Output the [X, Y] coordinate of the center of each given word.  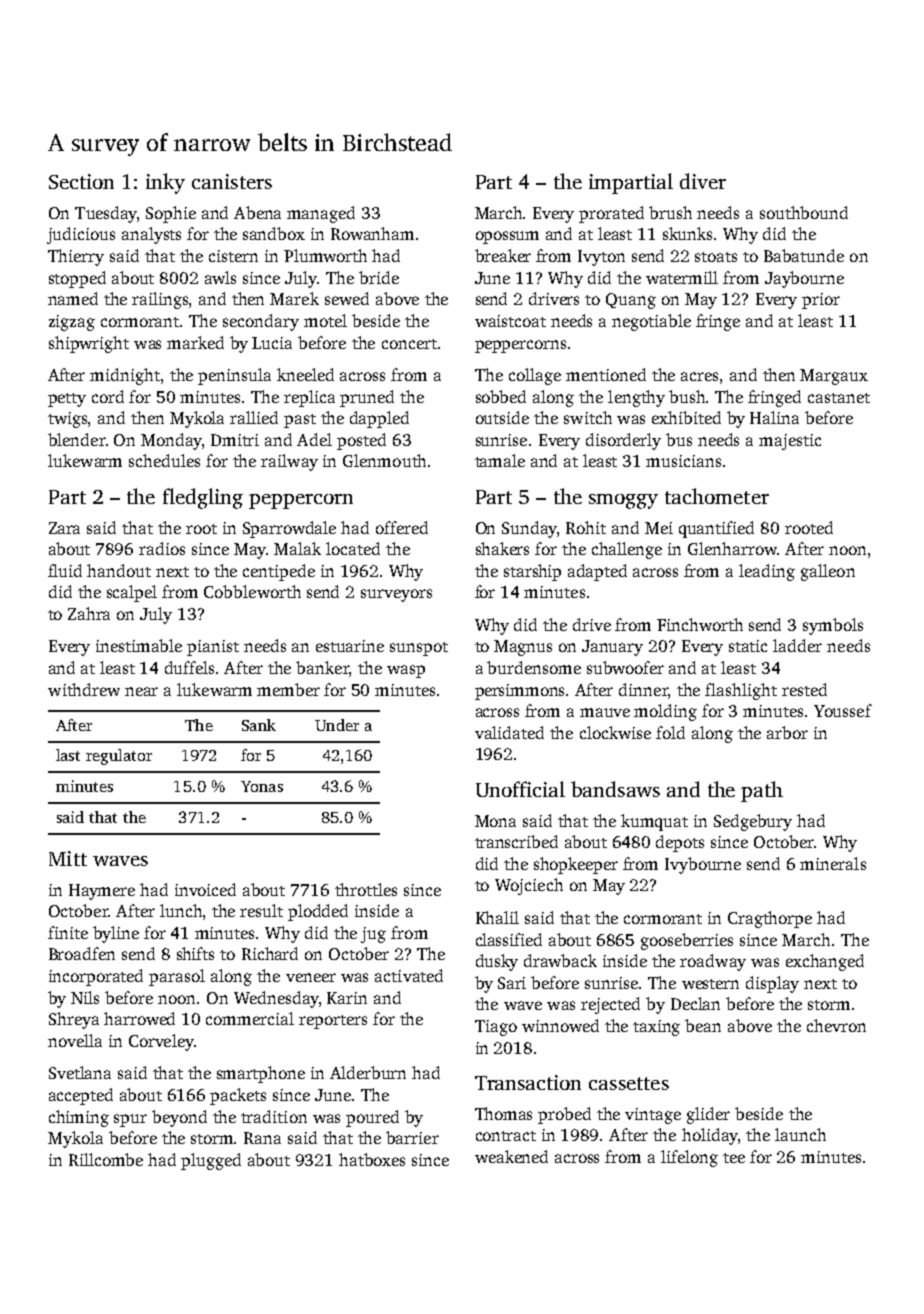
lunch [181, 910]
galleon [828, 572]
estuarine [350, 646]
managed [321, 214]
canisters [232, 181]
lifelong [689, 1158]
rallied [254, 417]
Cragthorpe [770, 919]
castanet [839, 398]
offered [402, 527]
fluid [65, 570]
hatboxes [372, 1159]
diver [703, 181]
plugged [211, 1161]
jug [373, 935]
